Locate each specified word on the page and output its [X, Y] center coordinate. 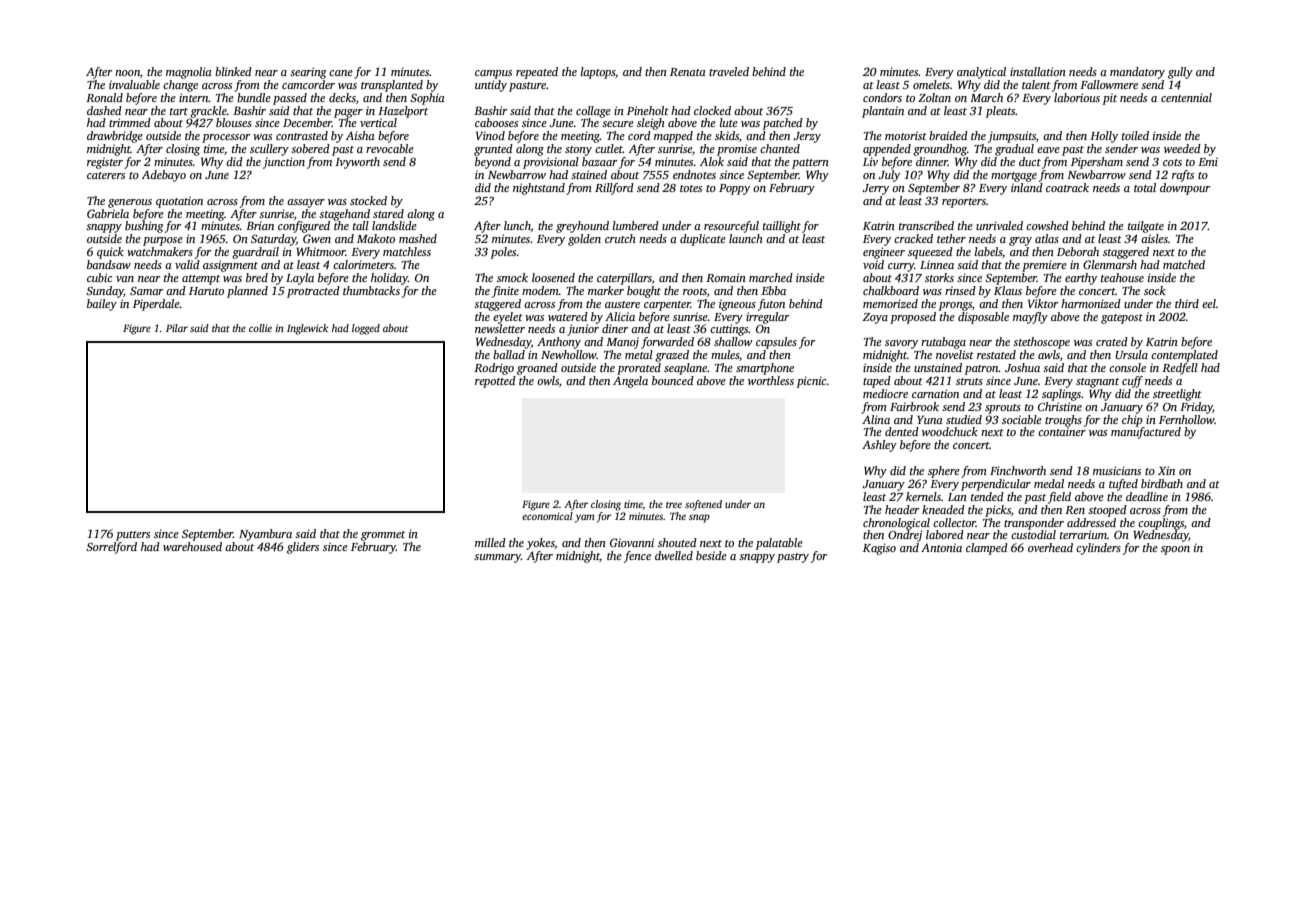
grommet [383, 536]
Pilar [177, 328]
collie [260, 328]
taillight [782, 227]
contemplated [1184, 356]
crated [1112, 341]
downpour [1185, 189]
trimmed [130, 122]
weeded [1182, 148]
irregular [767, 318]
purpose [163, 241]
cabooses [496, 122]
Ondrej [905, 536]
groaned [537, 369]
